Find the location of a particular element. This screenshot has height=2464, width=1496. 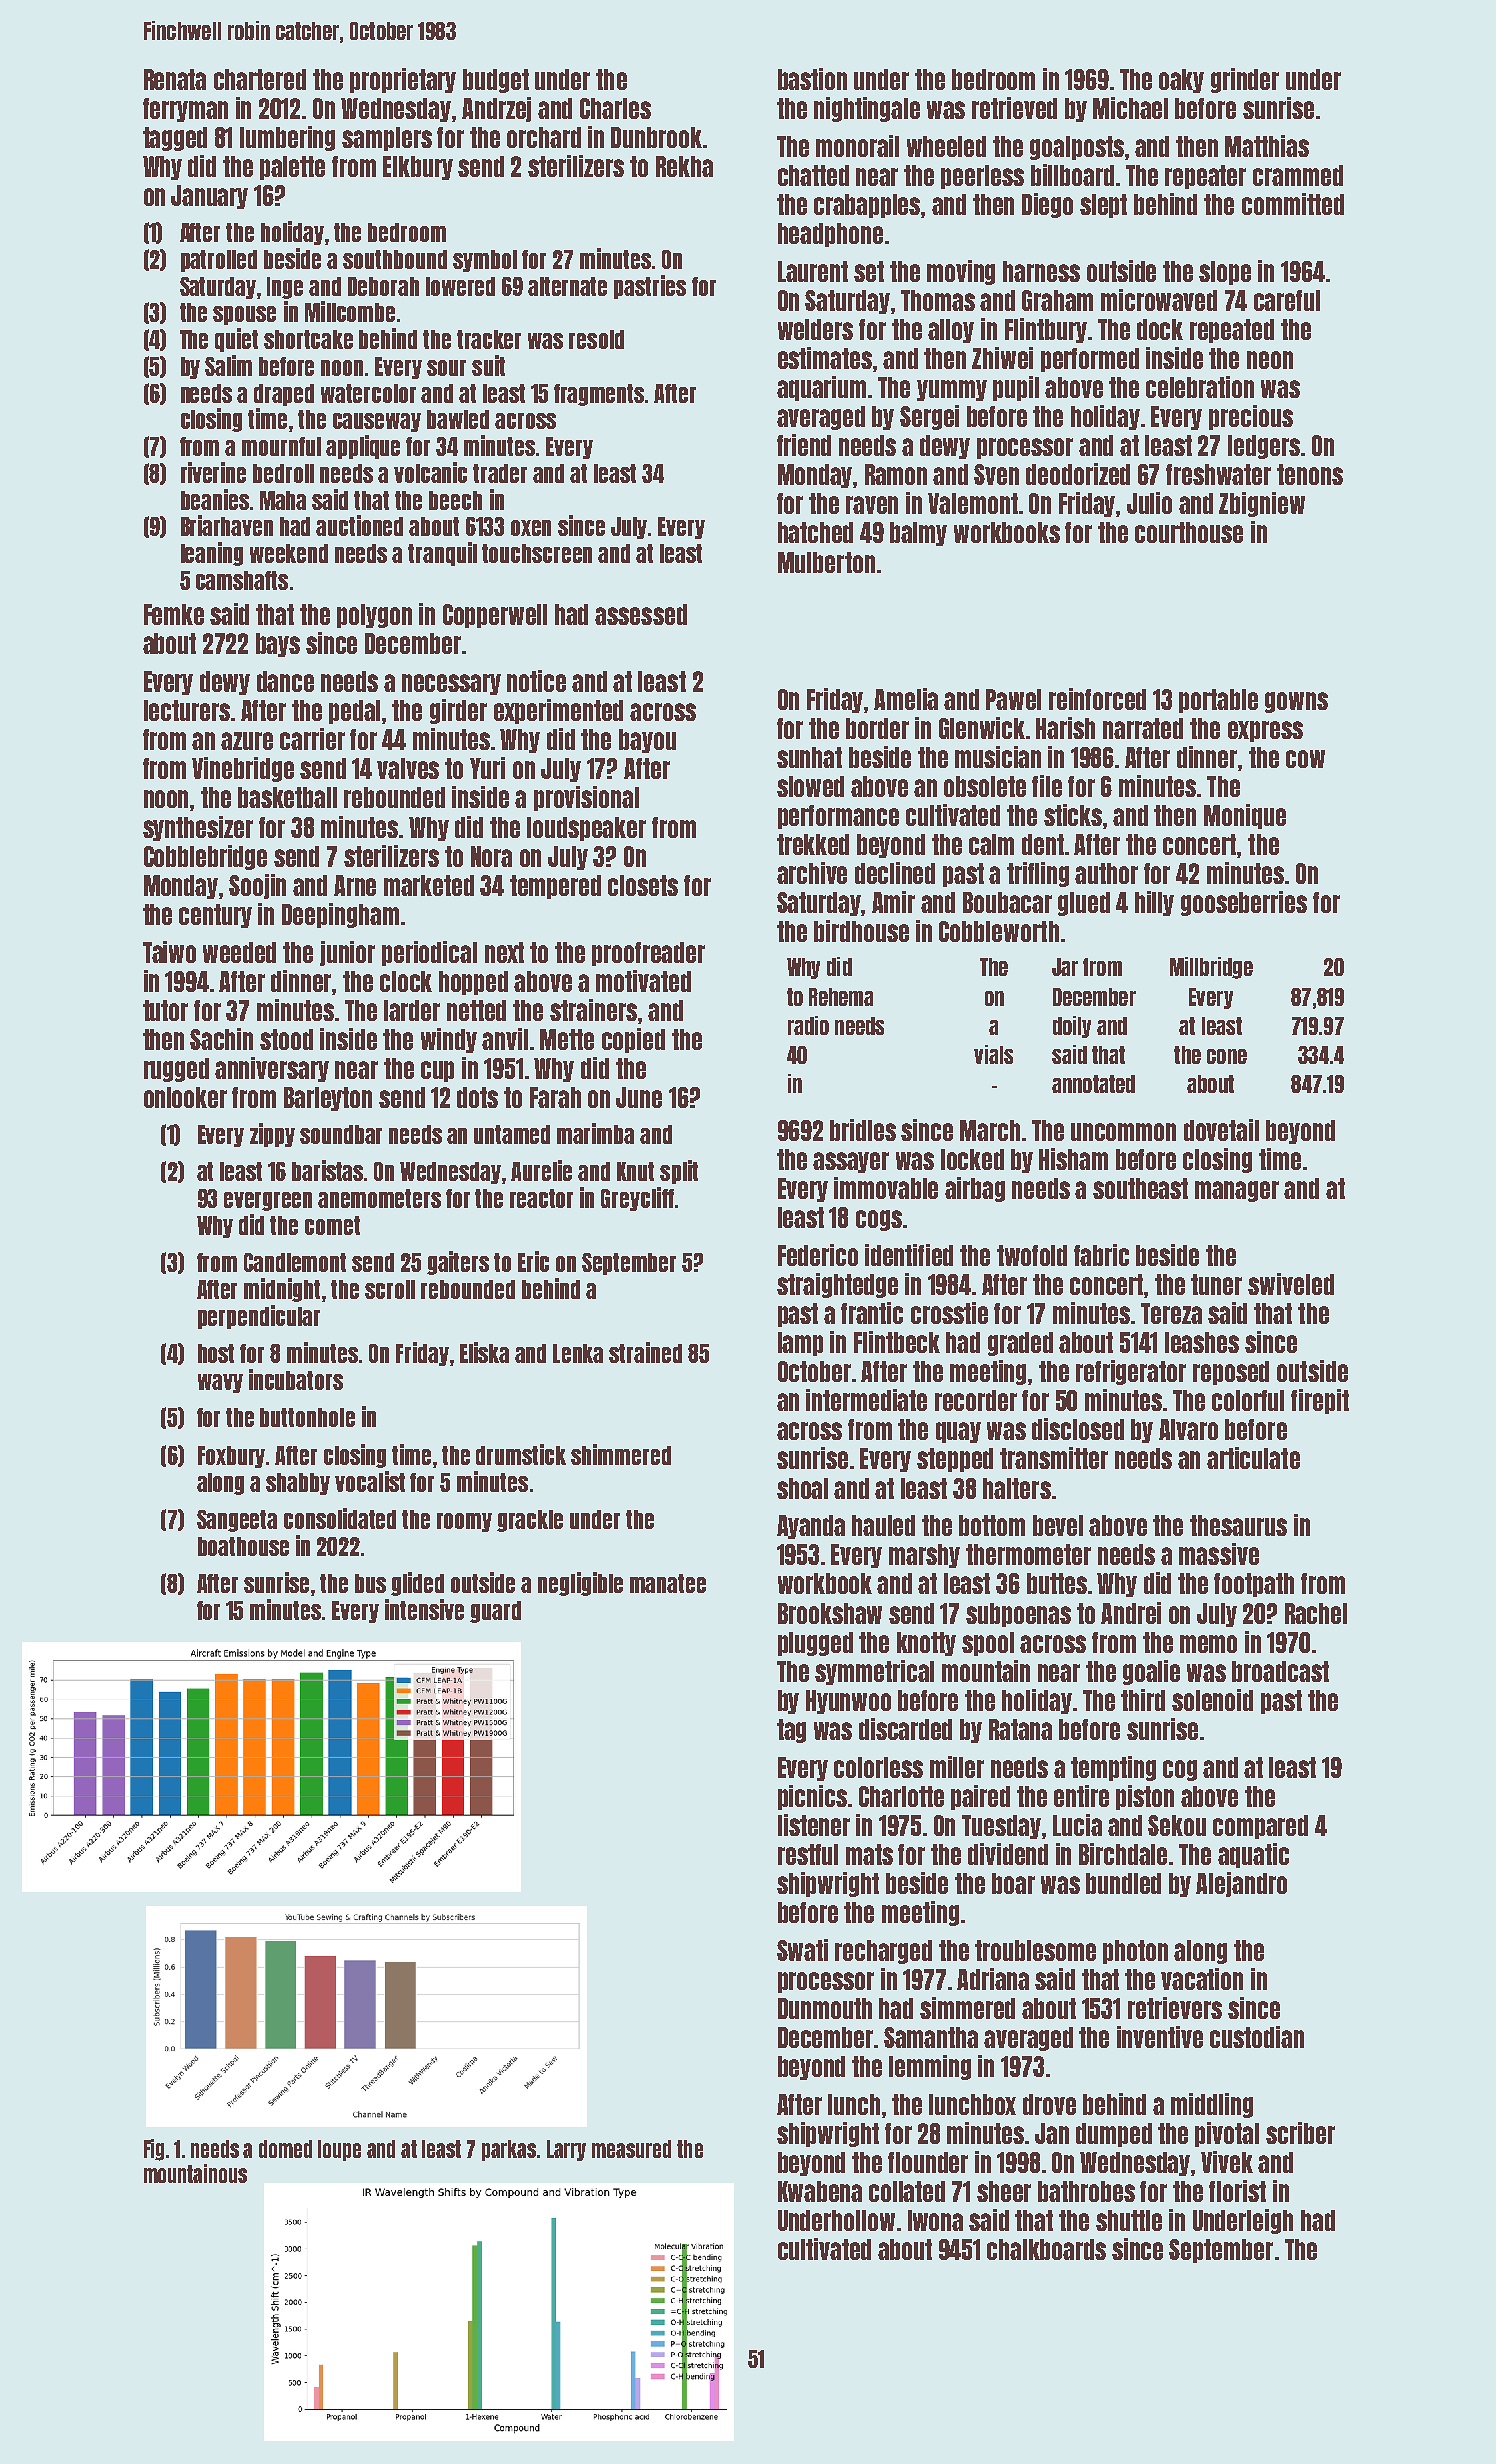

bastion is located at coordinates (812, 79).
